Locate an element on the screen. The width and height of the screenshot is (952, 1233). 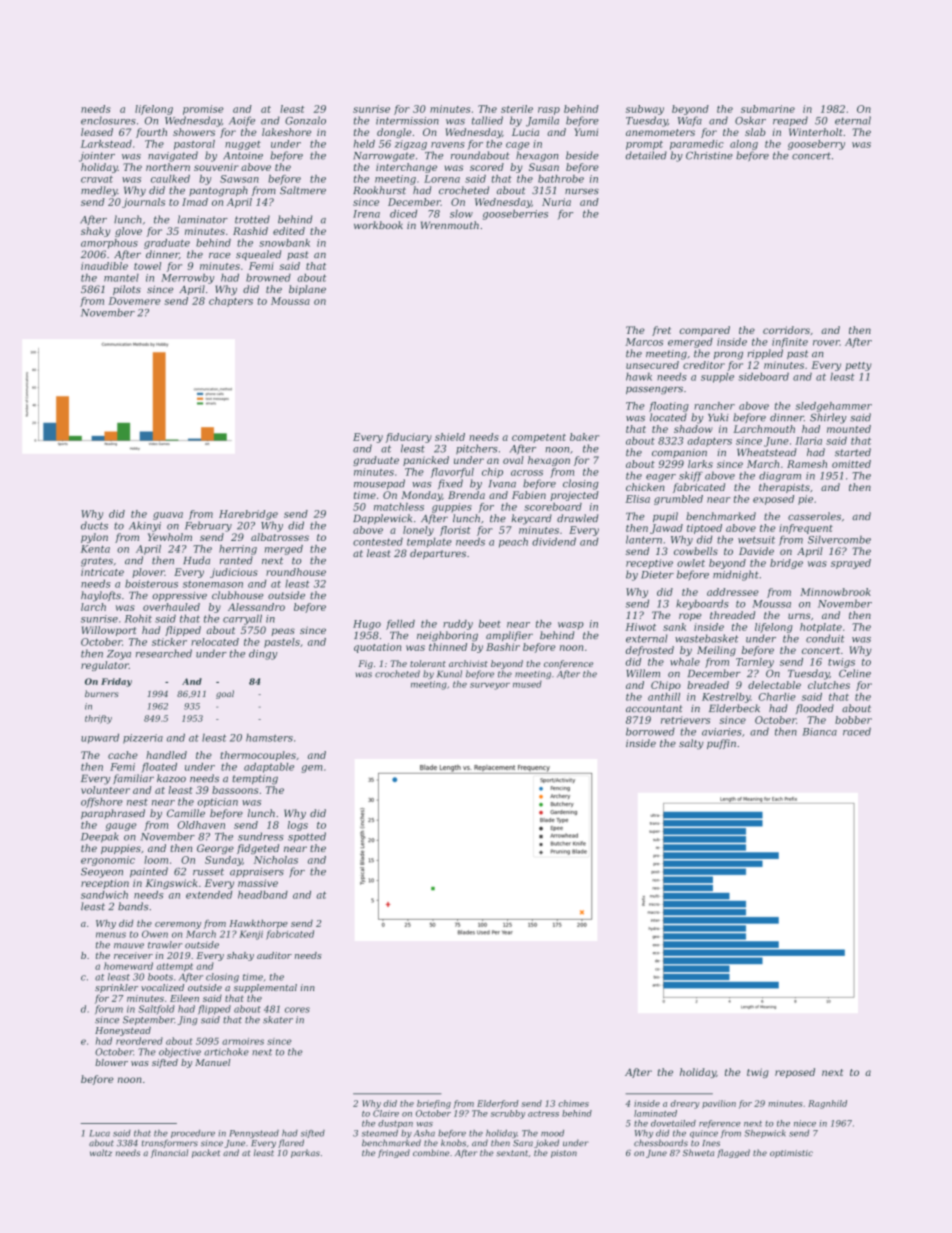
sterile is located at coordinates (517, 109).
